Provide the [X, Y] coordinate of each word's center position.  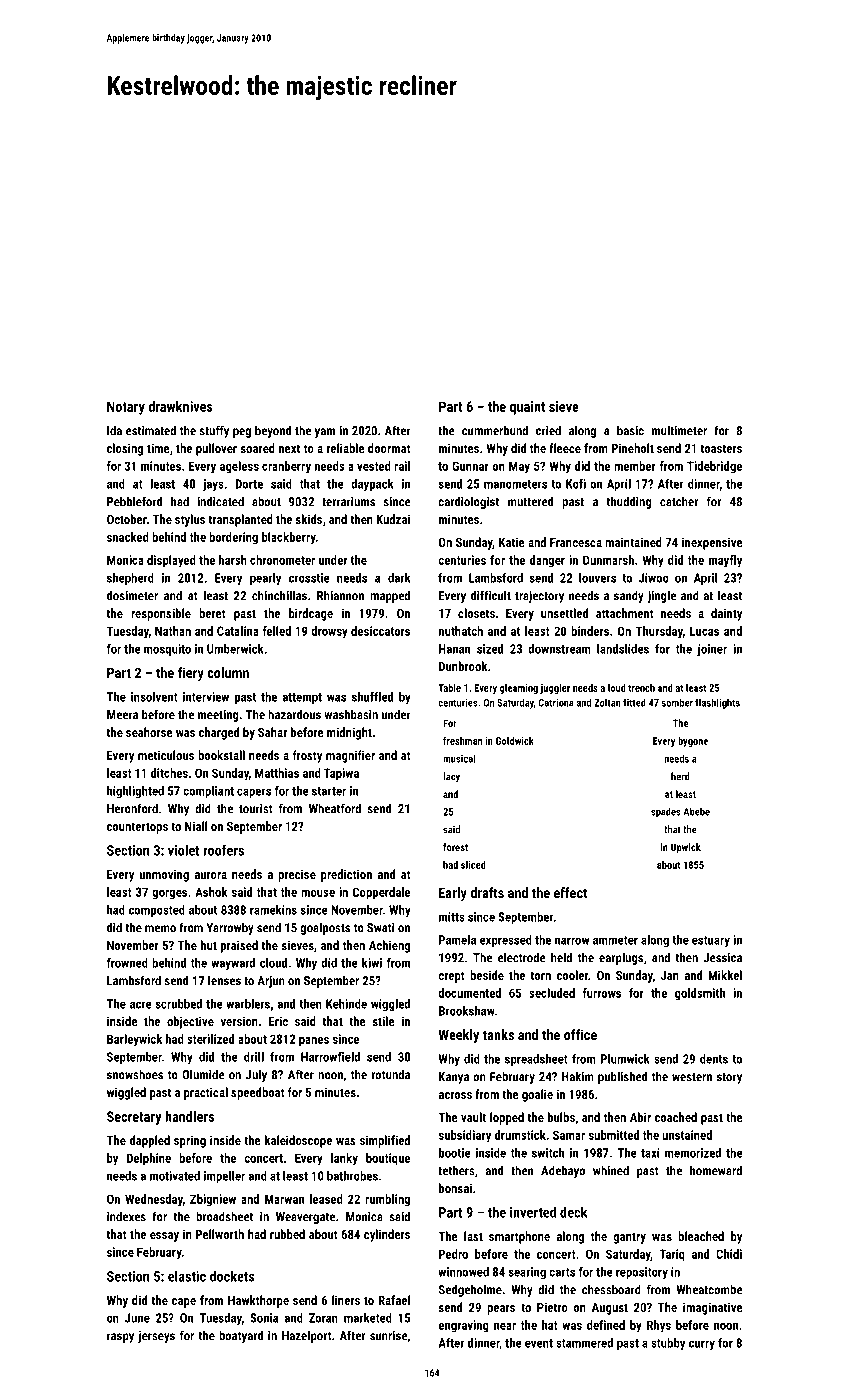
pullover [216, 449]
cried [548, 430]
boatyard [241, 1336]
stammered [584, 1343]
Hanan [454, 649]
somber [677, 702]
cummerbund [495, 430]
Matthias [277, 773]
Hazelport [307, 1336]
